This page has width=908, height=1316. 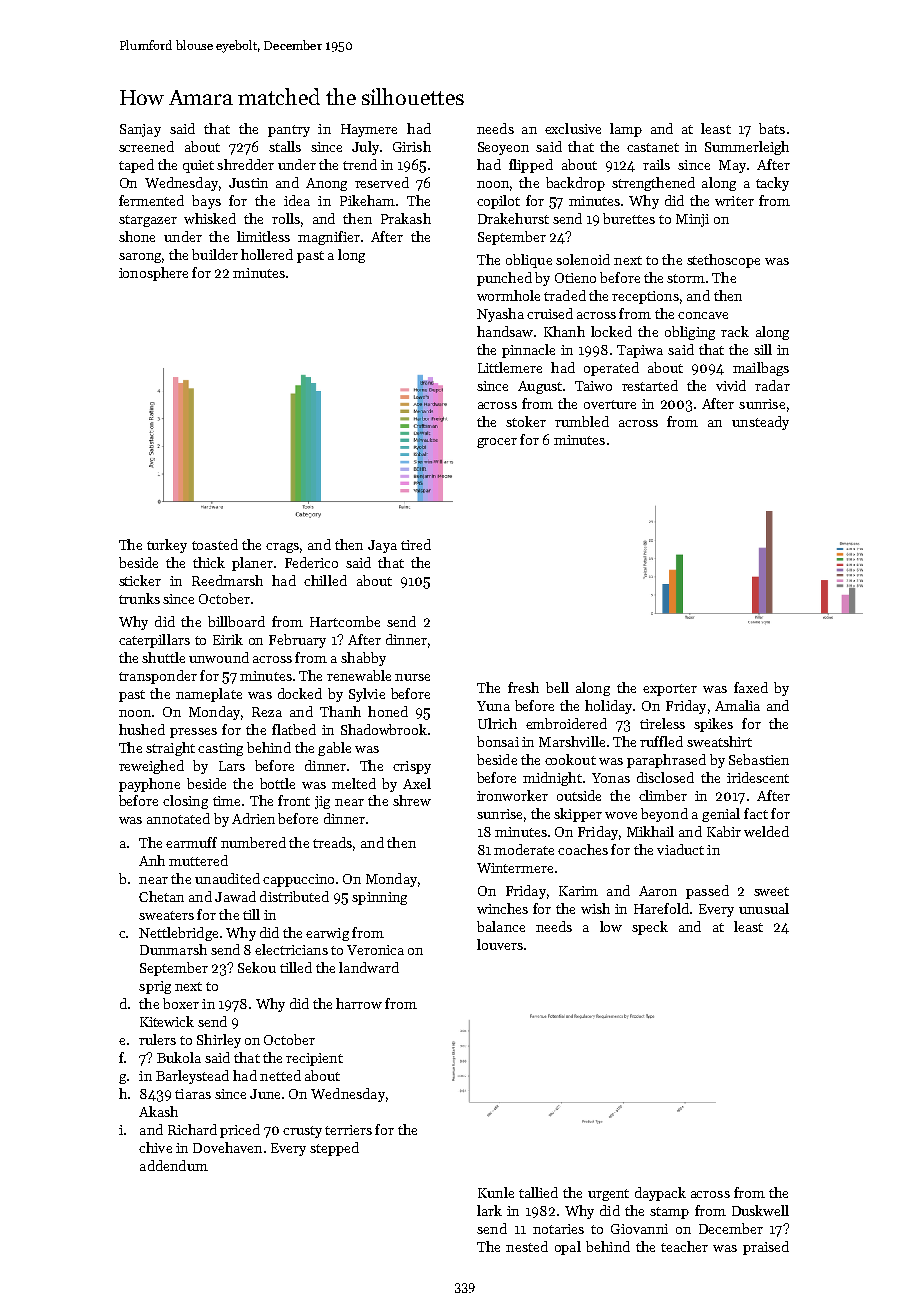 What do you see at coordinates (686, 278) in the page?
I see `storm` at bounding box center [686, 278].
